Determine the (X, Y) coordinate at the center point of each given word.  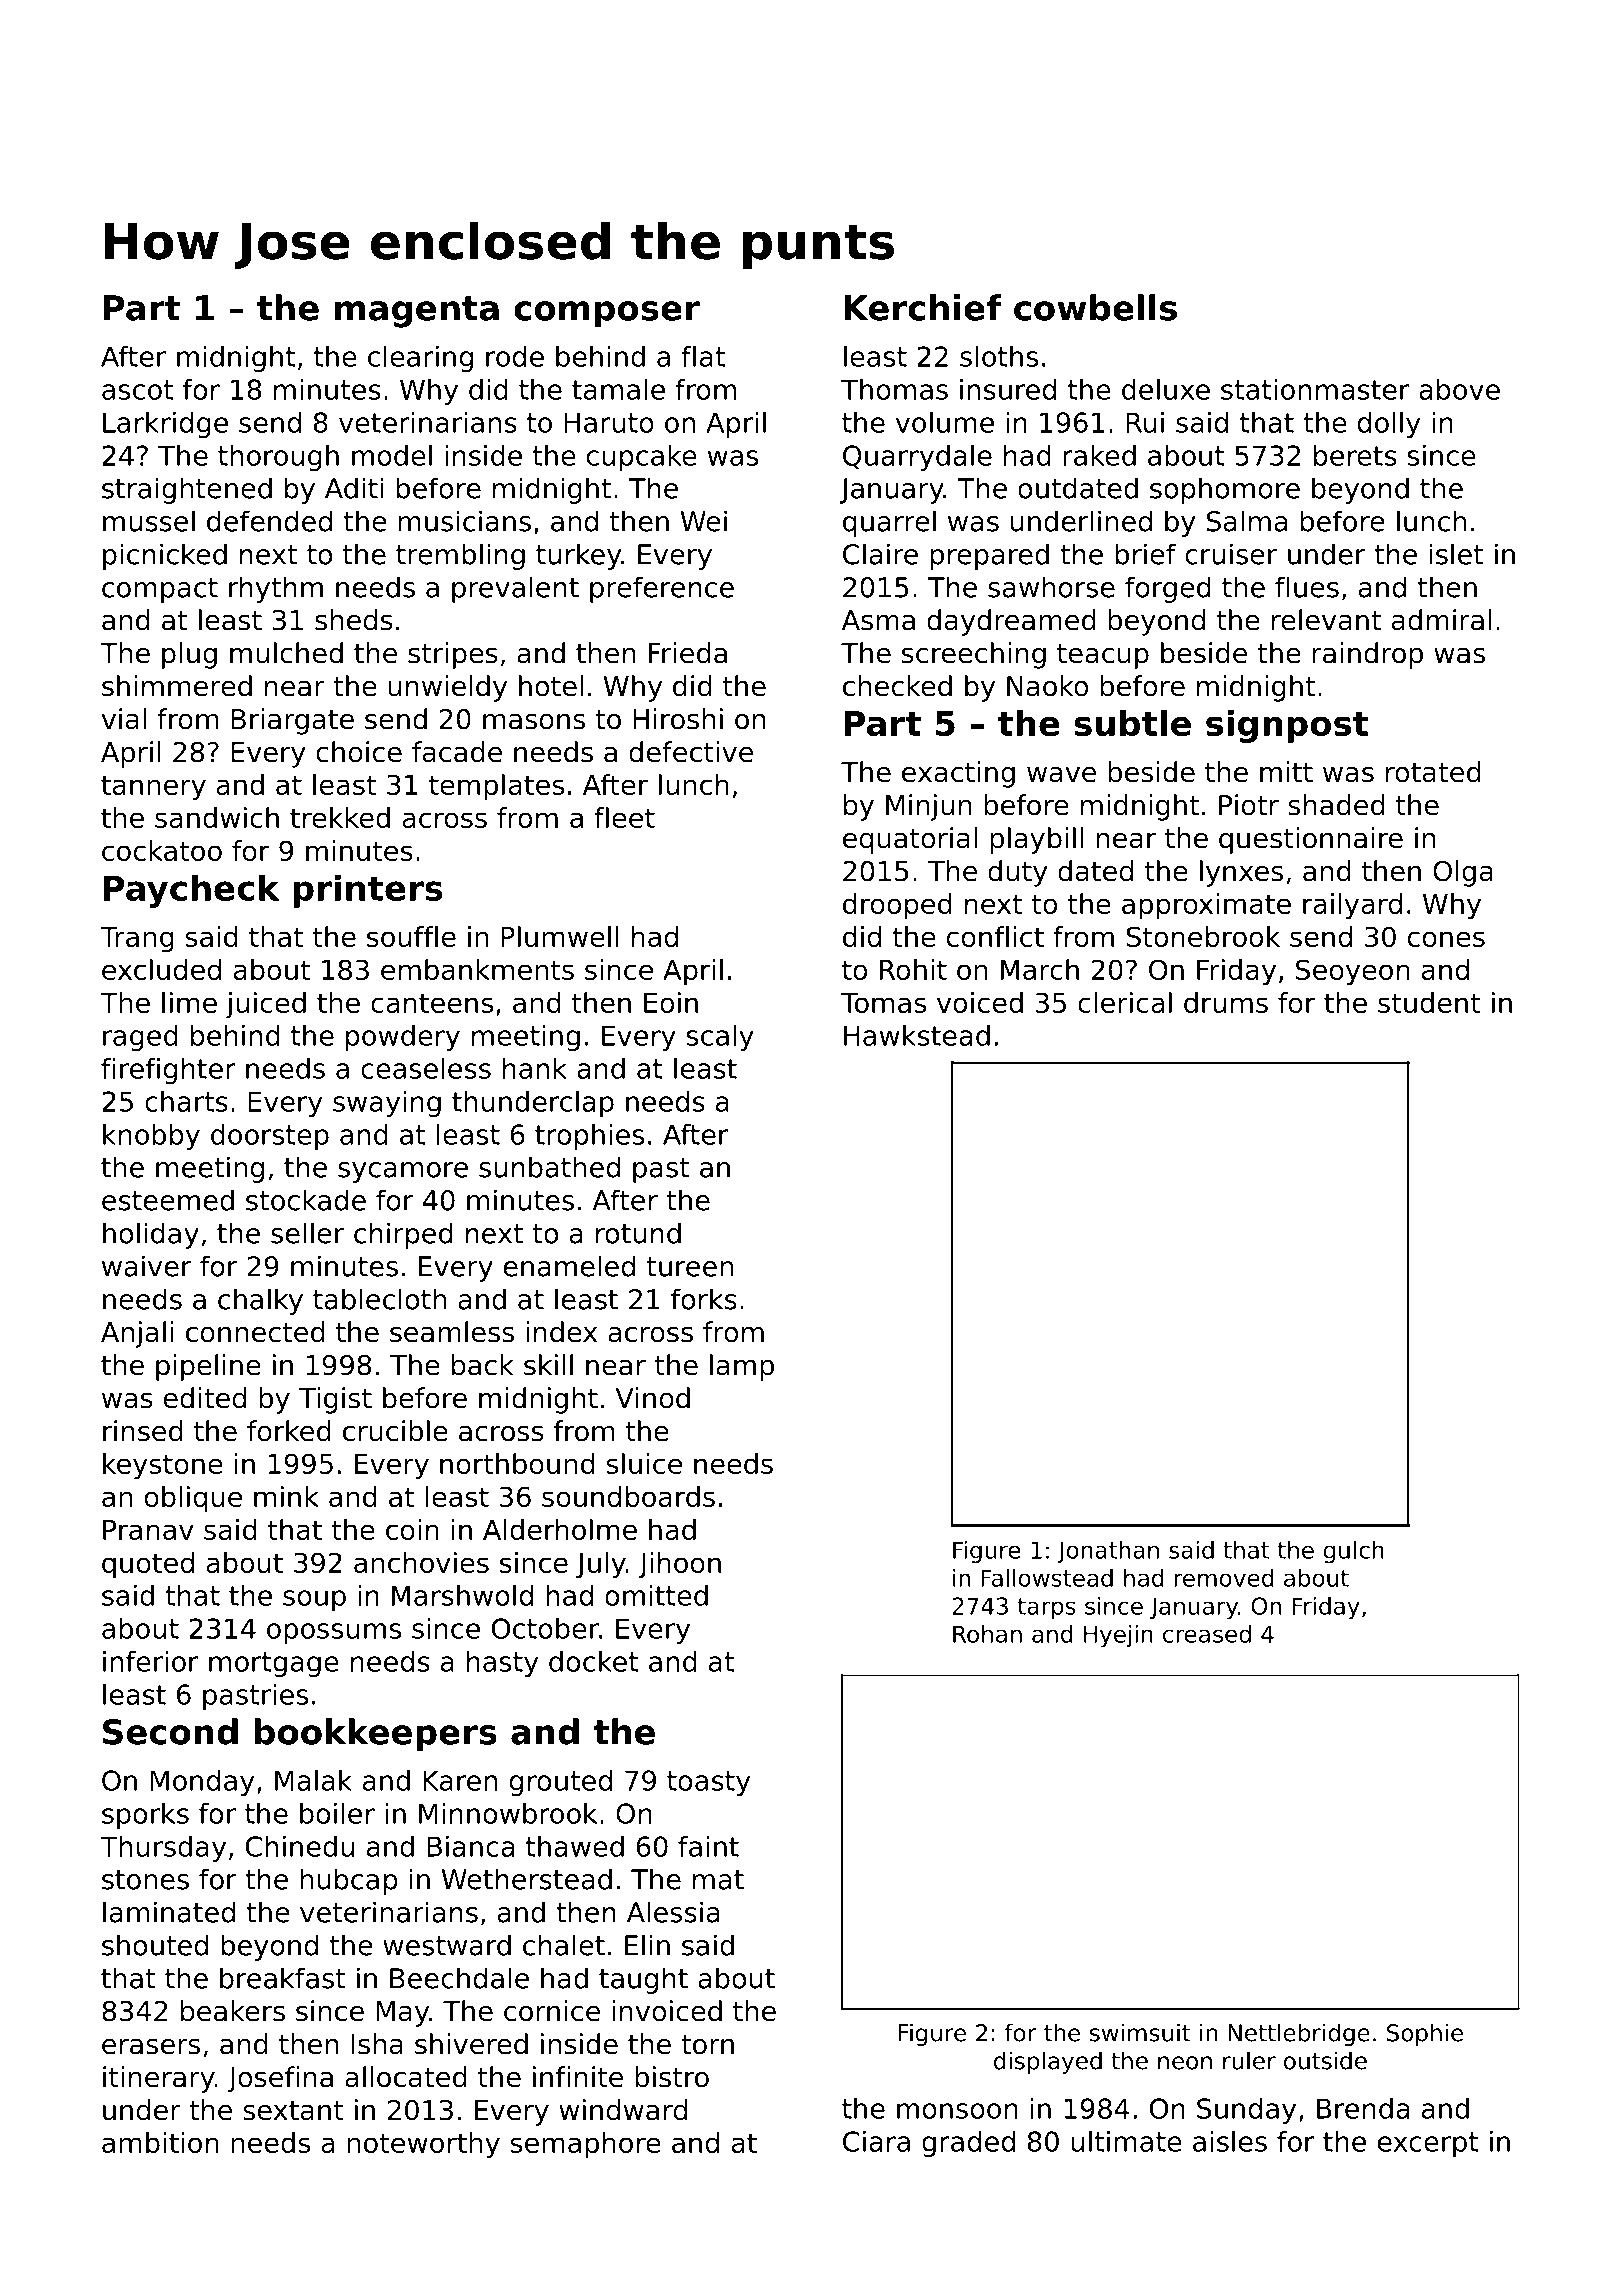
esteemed (168, 1200)
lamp (742, 1367)
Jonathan (1108, 1552)
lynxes (1241, 873)
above (1459, 389)
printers (368, 891)
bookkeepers (376, 1735)
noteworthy (423, 2145)
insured (1008, 389)
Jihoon (679, 1565)
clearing (420, 359)
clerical (1125, 1002)
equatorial (910, 840)
